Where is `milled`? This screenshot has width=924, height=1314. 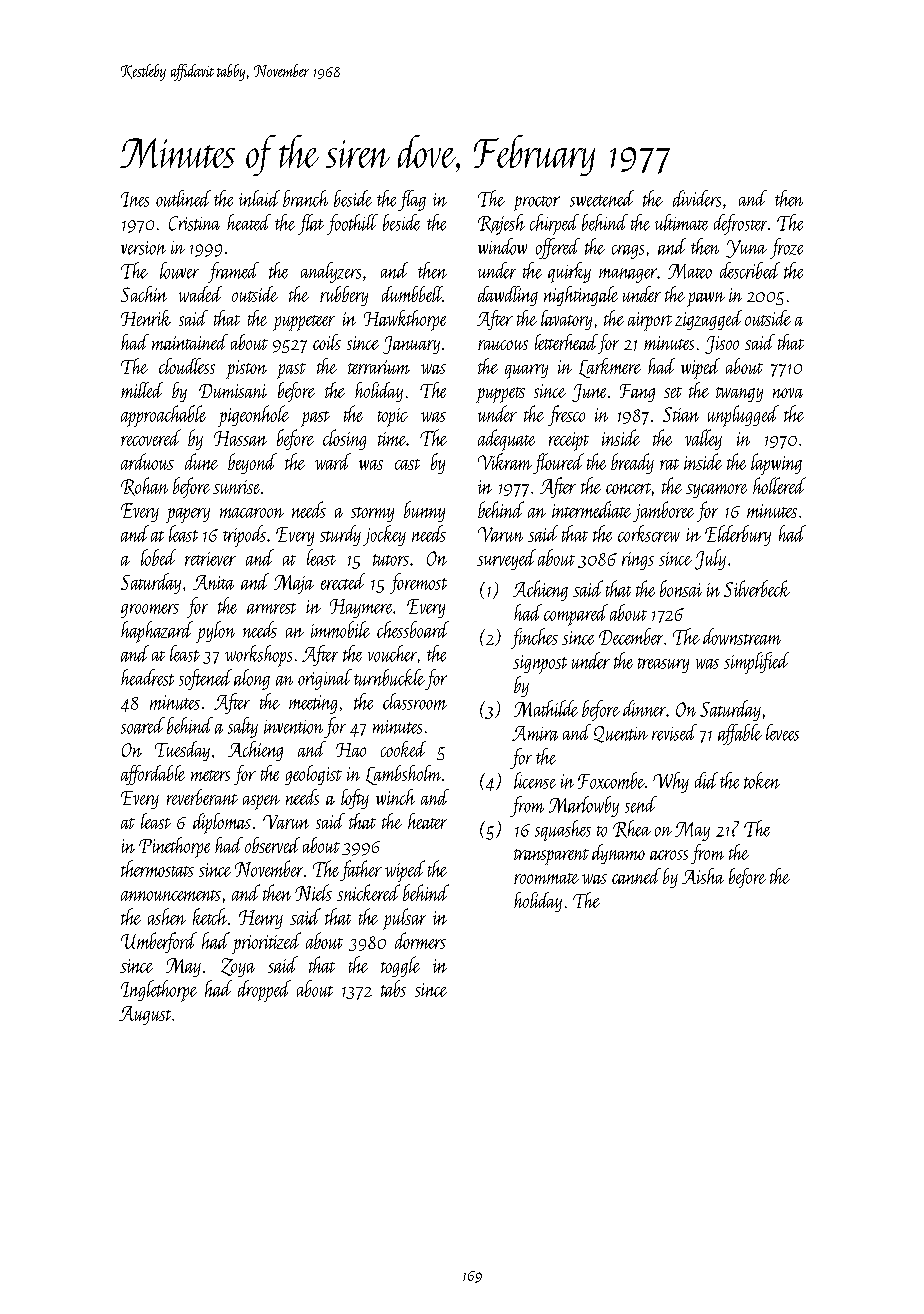 milled is located at coordinates (142, 390).
